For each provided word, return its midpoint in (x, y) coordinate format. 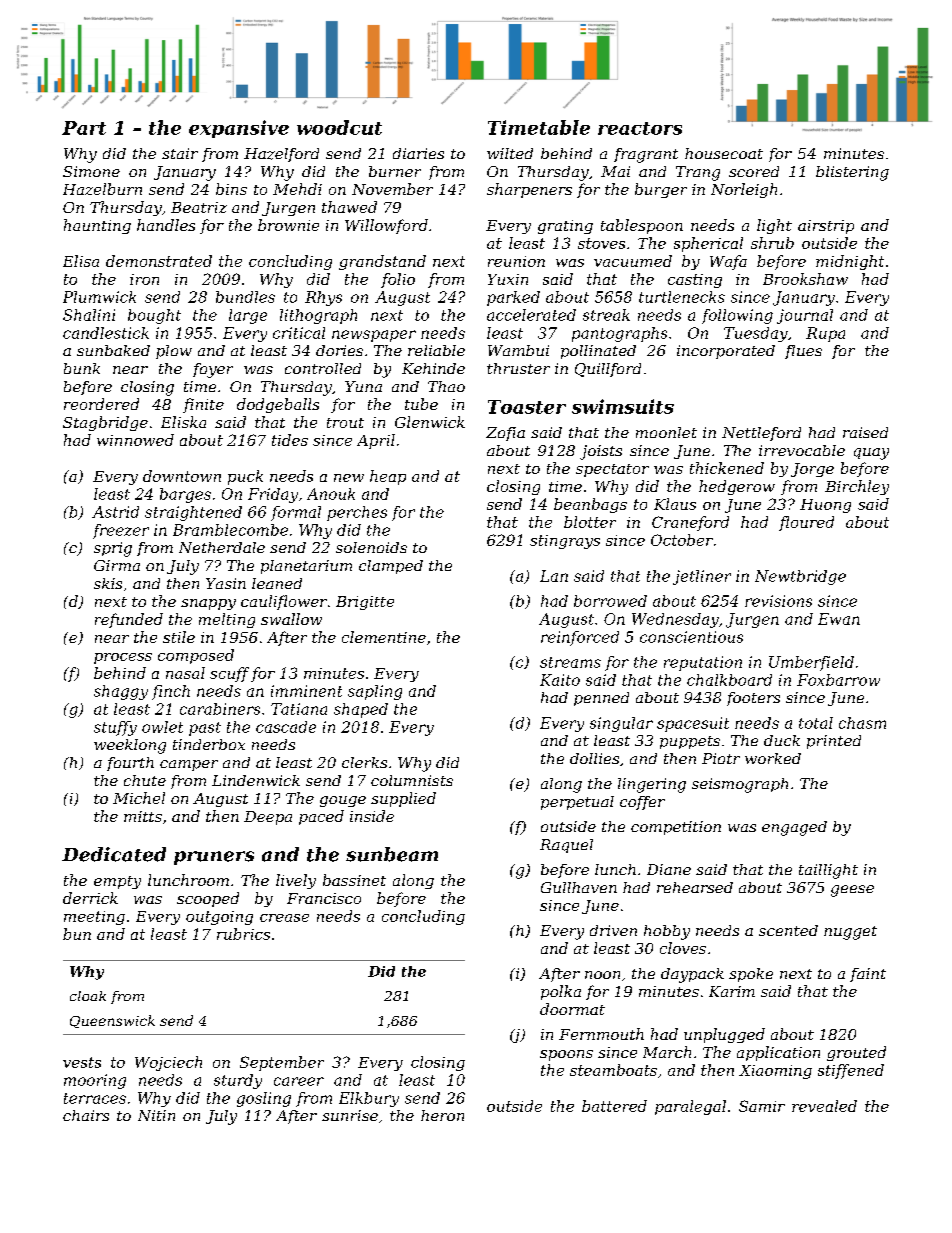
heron (442, 1115)
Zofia (505, 434)
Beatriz (199, 207)
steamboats (613, 1070)
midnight (850, 262)
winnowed (135, 440)
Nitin (156, 1115)
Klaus (675, 504)
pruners (214, 858)
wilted (510, 153)
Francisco (324, 898)
